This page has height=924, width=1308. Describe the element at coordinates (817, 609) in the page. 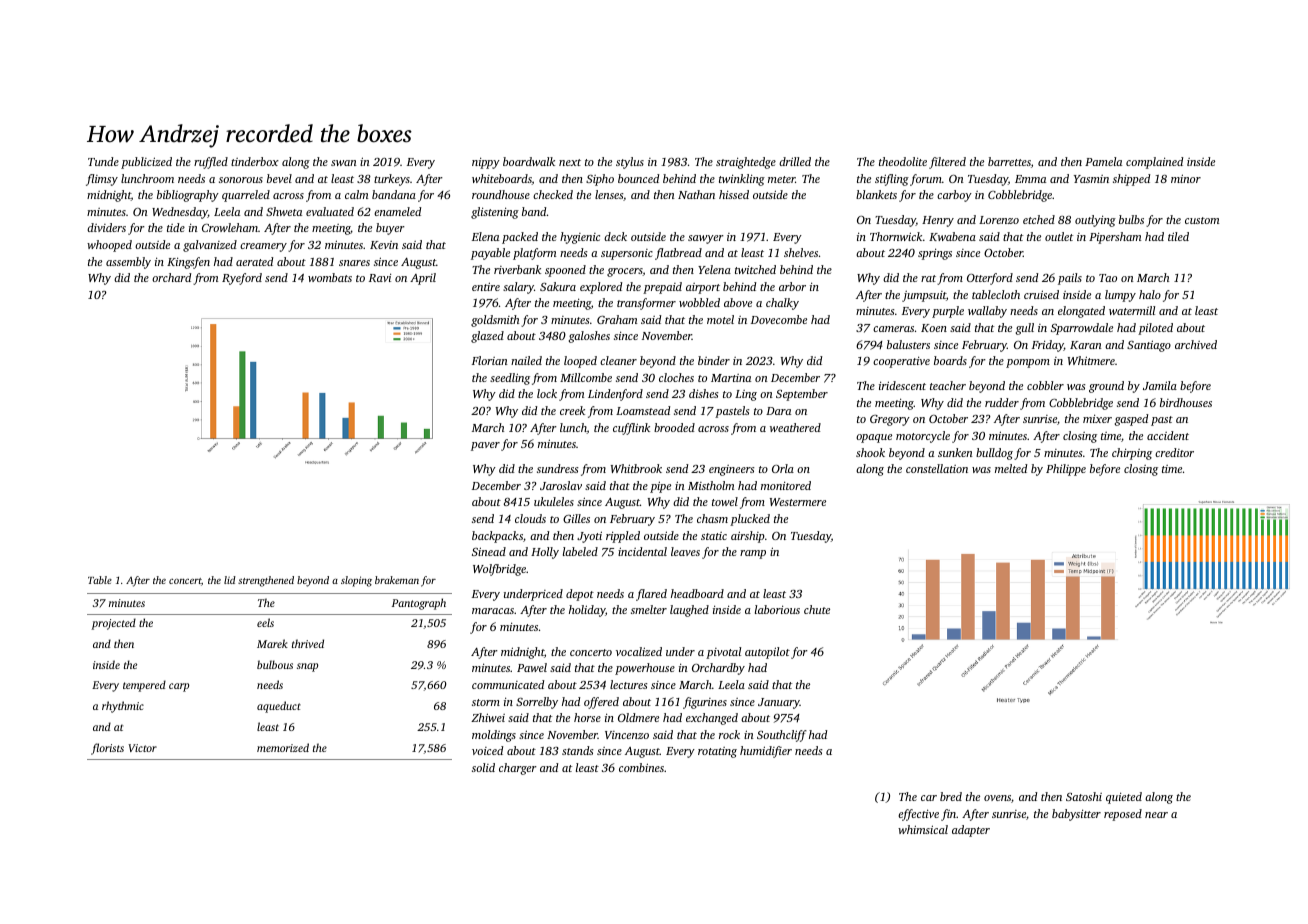

I see `chute` at that location.
